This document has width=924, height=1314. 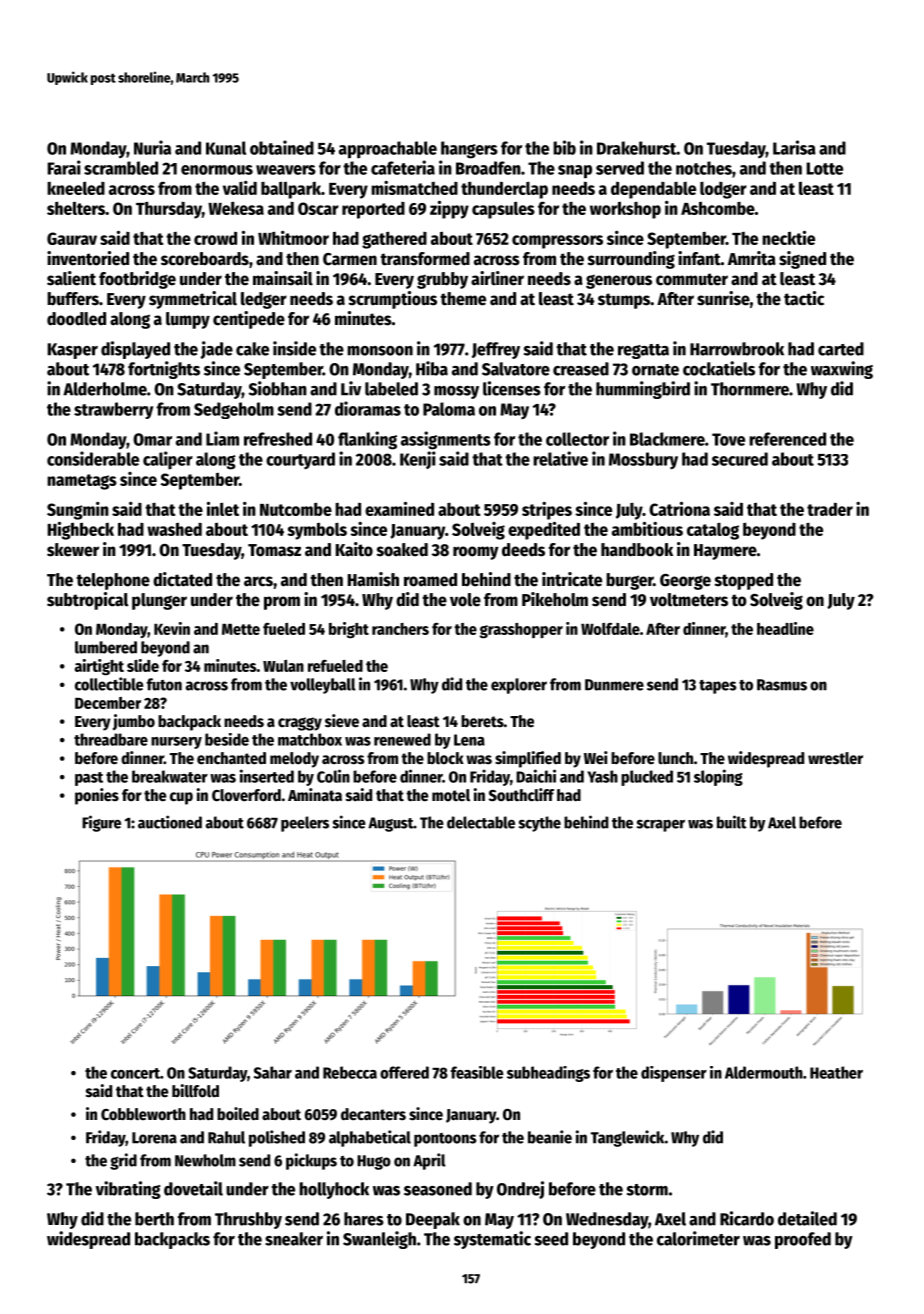 I want to click on obtained, so click(x=282, y=147).
